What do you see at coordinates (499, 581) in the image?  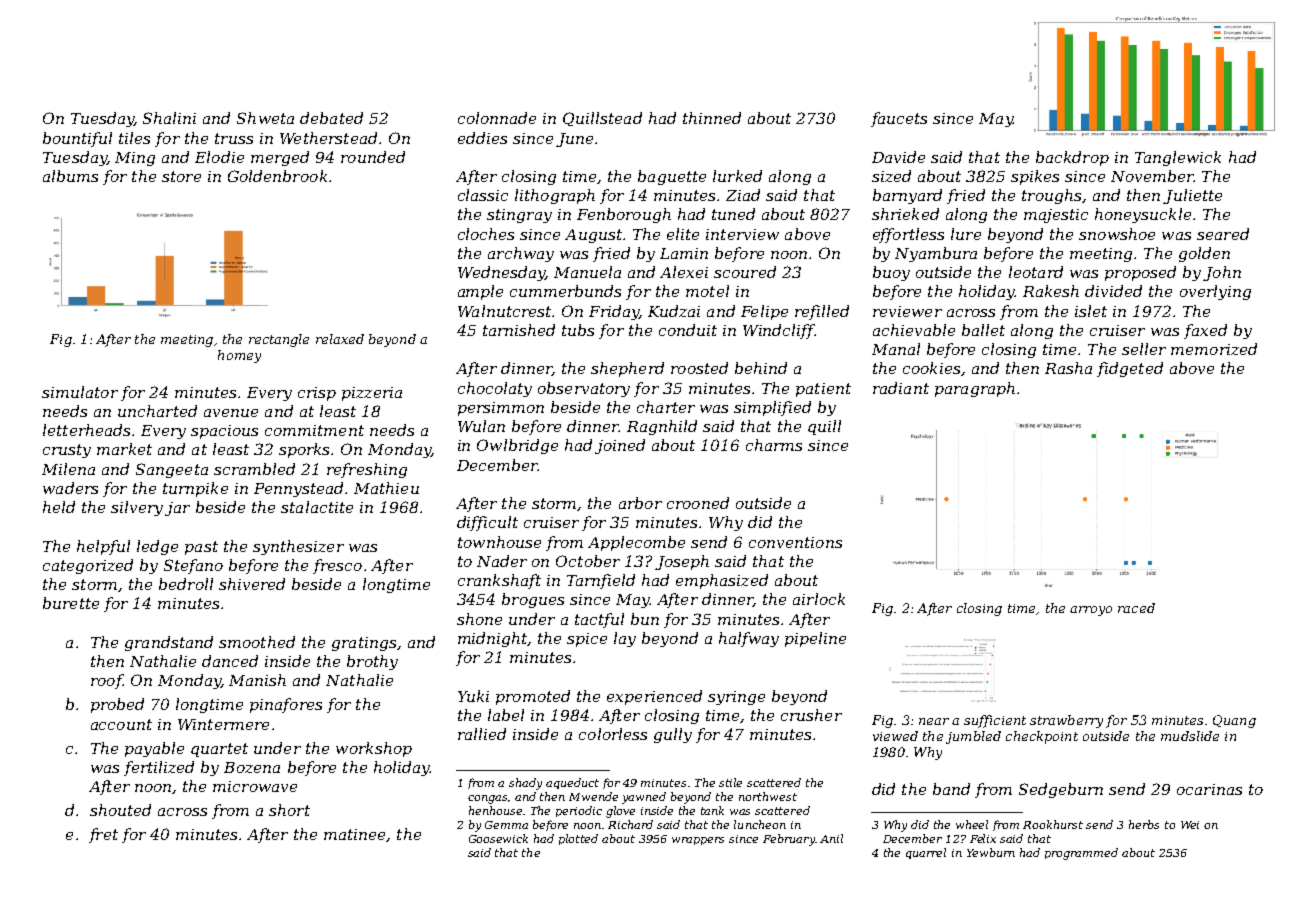 I see `crankshaft` at bounding box center [499, 581].
